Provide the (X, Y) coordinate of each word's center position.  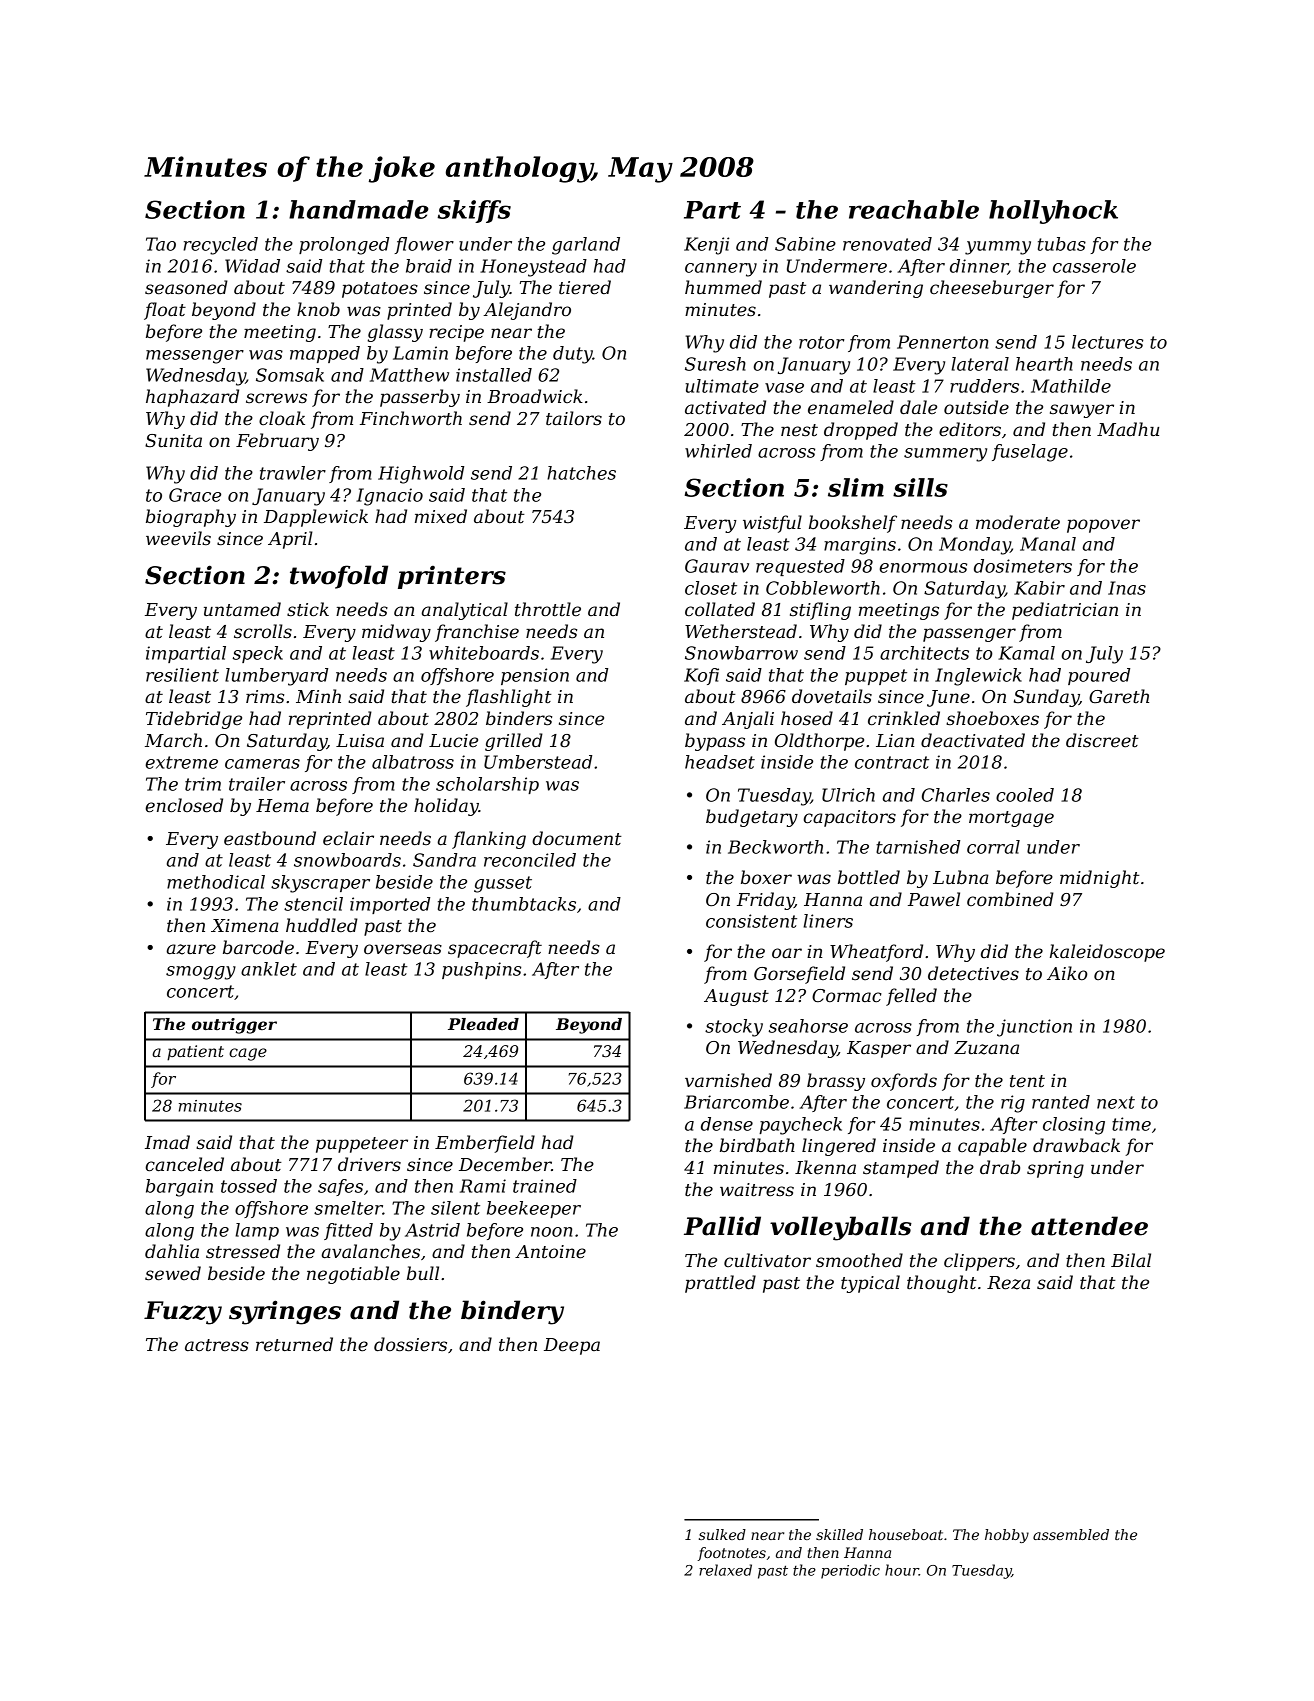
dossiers (410, 1344)
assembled (1071, 1534)
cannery (721, 270)
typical (870, 1284)
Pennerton (942, 342)
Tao (161, 244)
